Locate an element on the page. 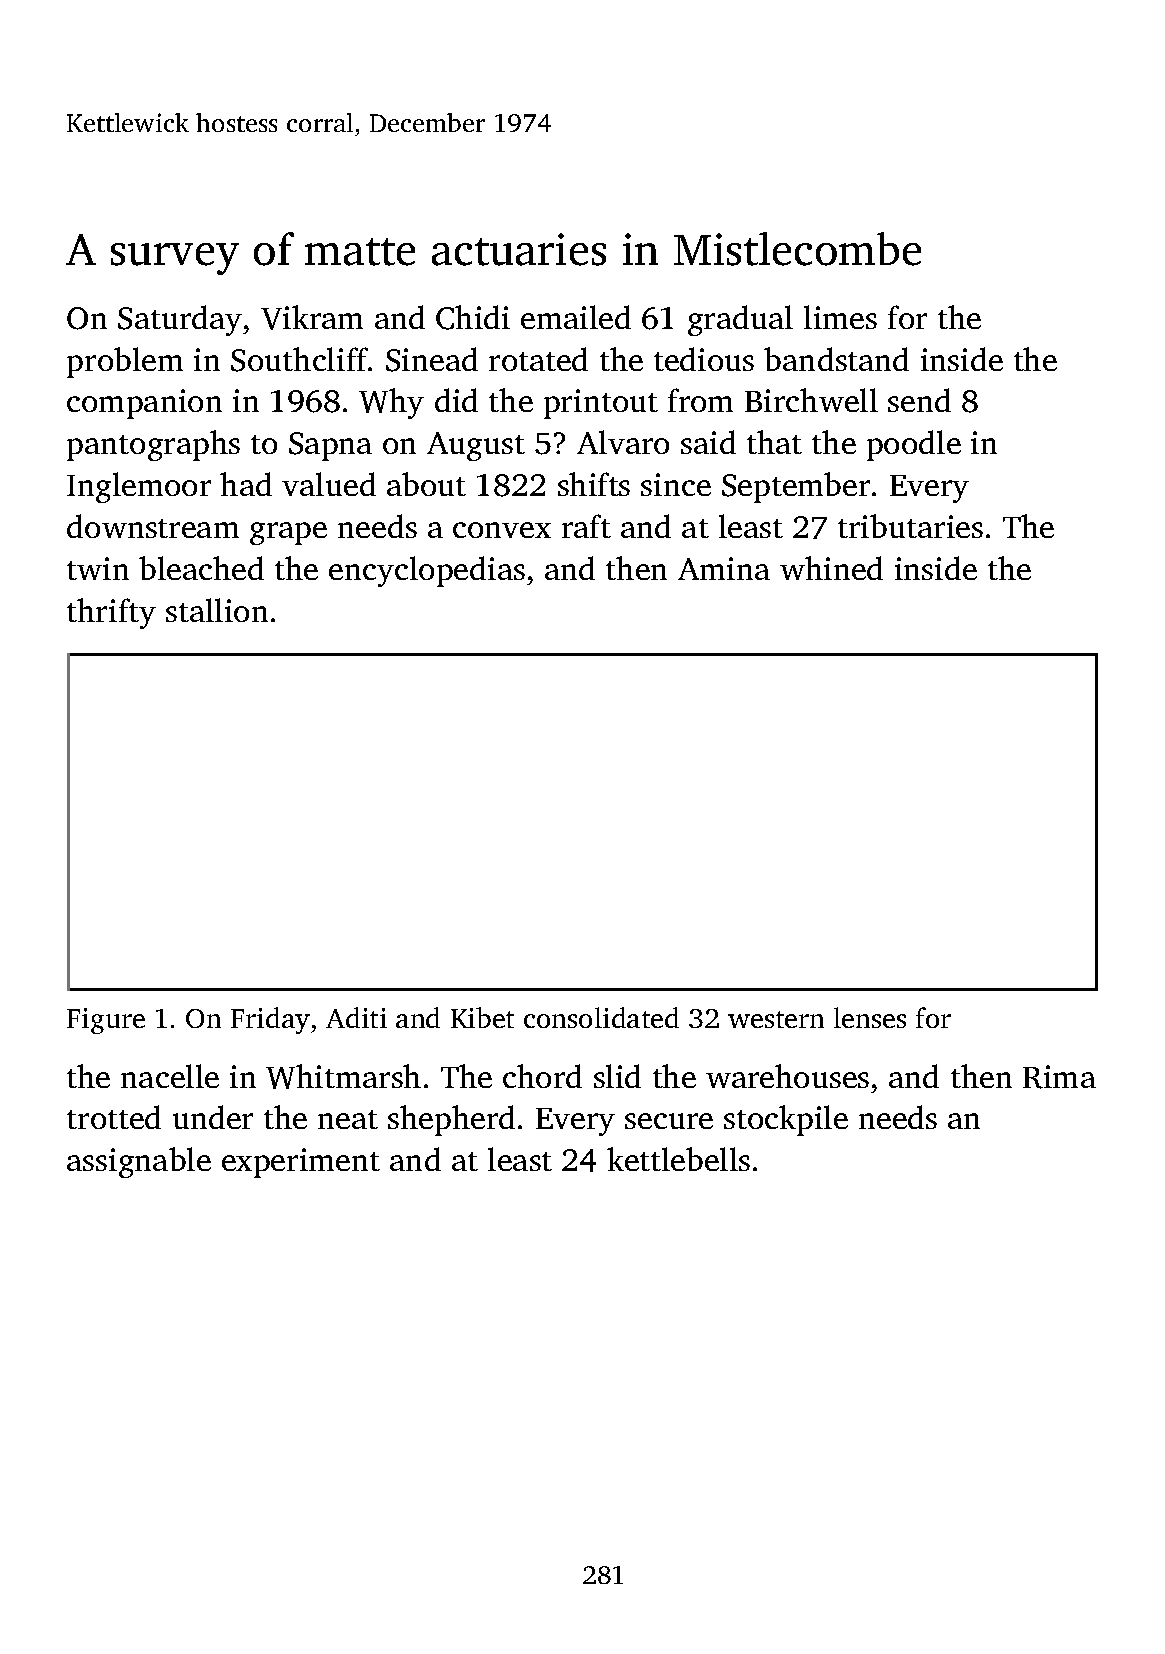 The width and height of the page is (1165, 1654). Aditi is located at coordinates (356, 1017).
